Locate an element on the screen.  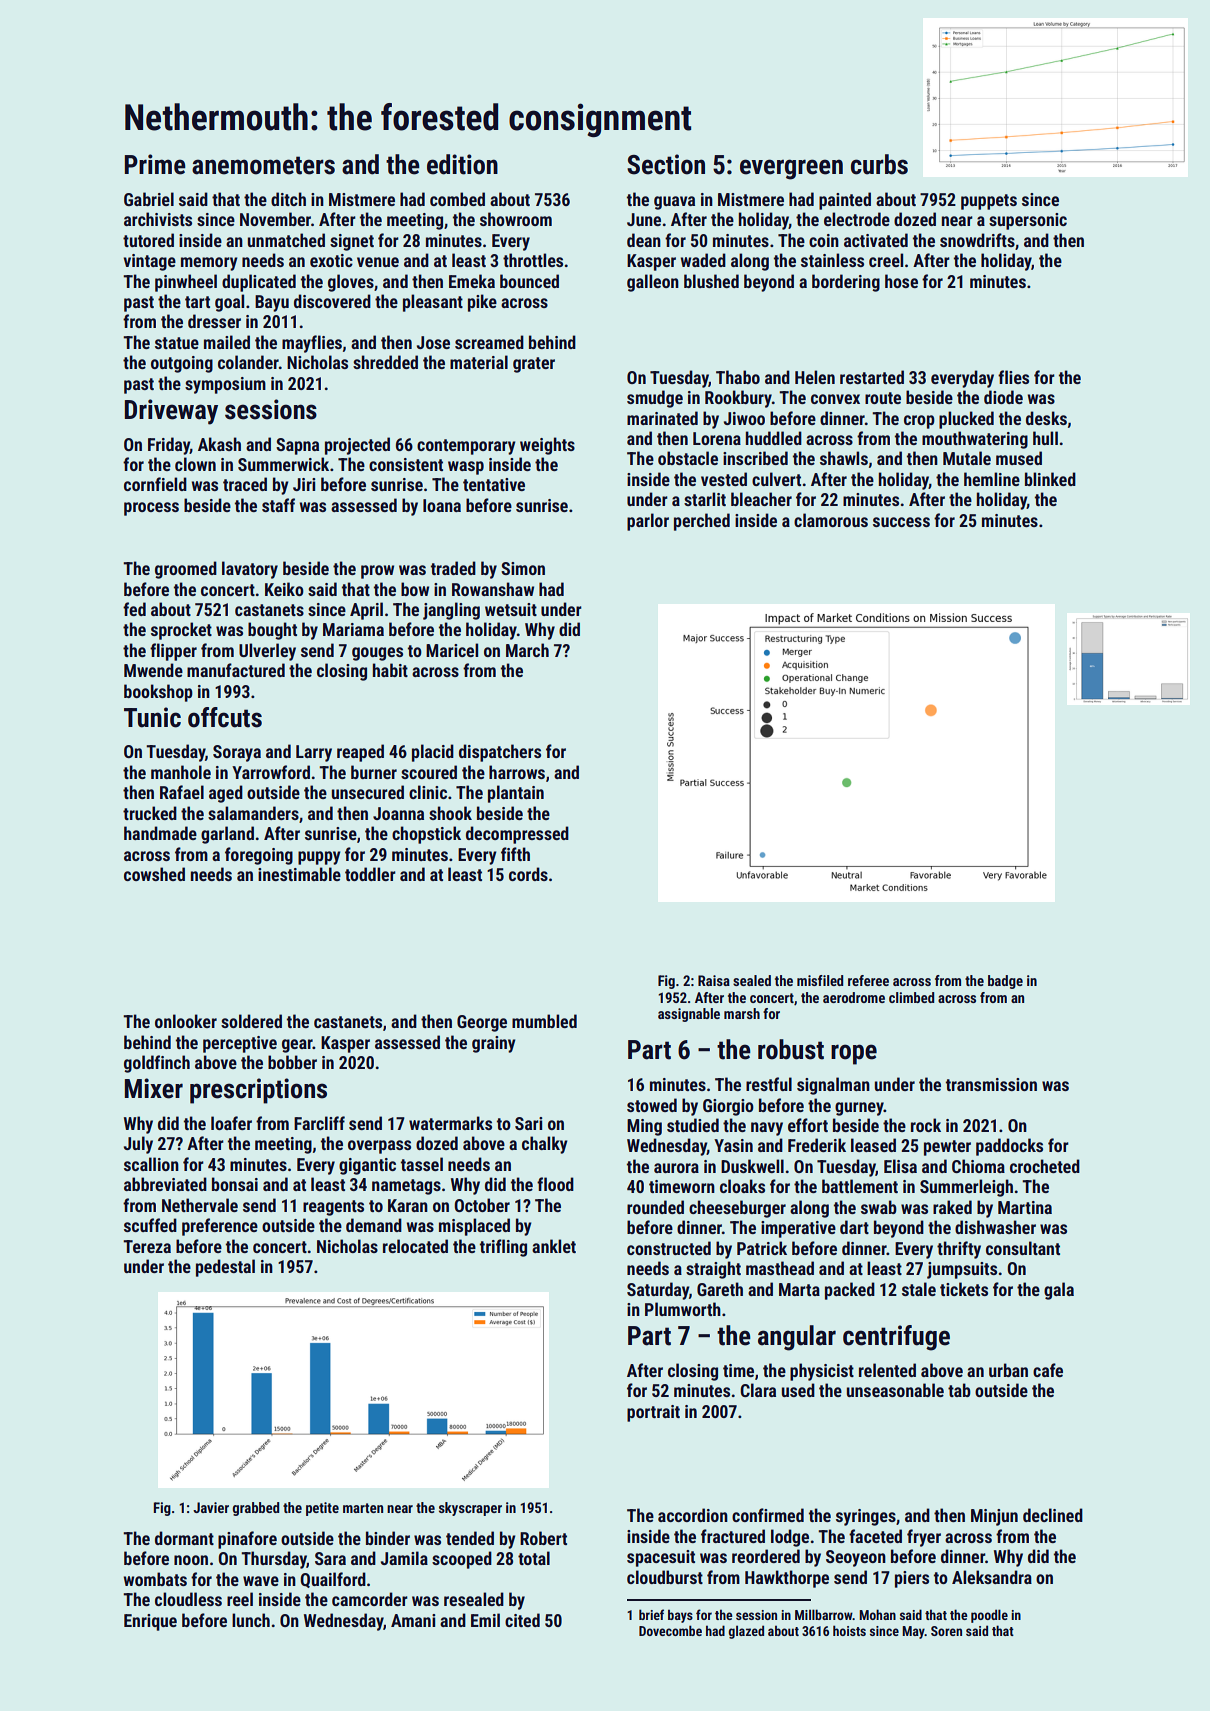
Prime is located at coordinates (155, 164).
